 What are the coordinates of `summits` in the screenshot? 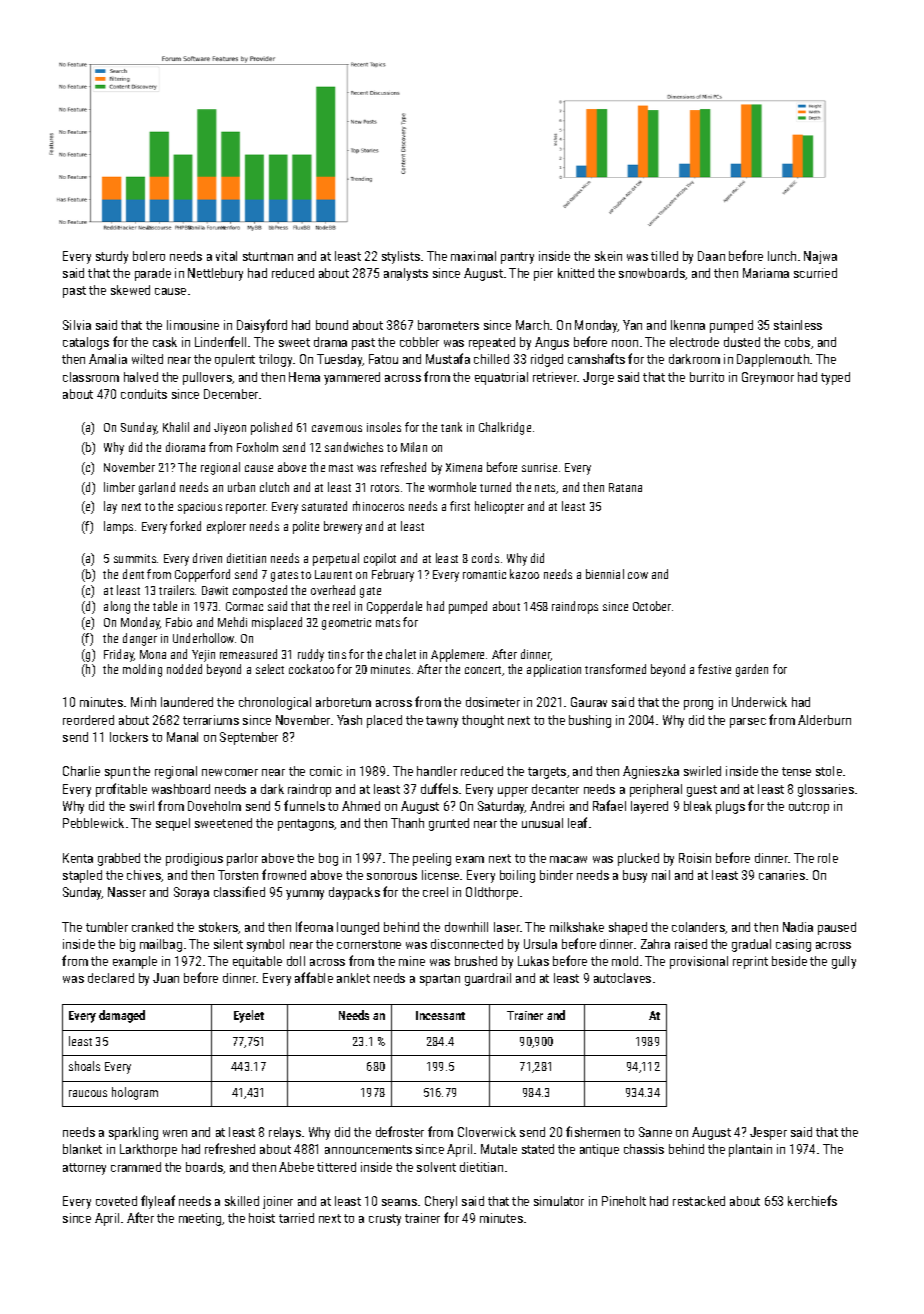 It's located at (135, 558).
